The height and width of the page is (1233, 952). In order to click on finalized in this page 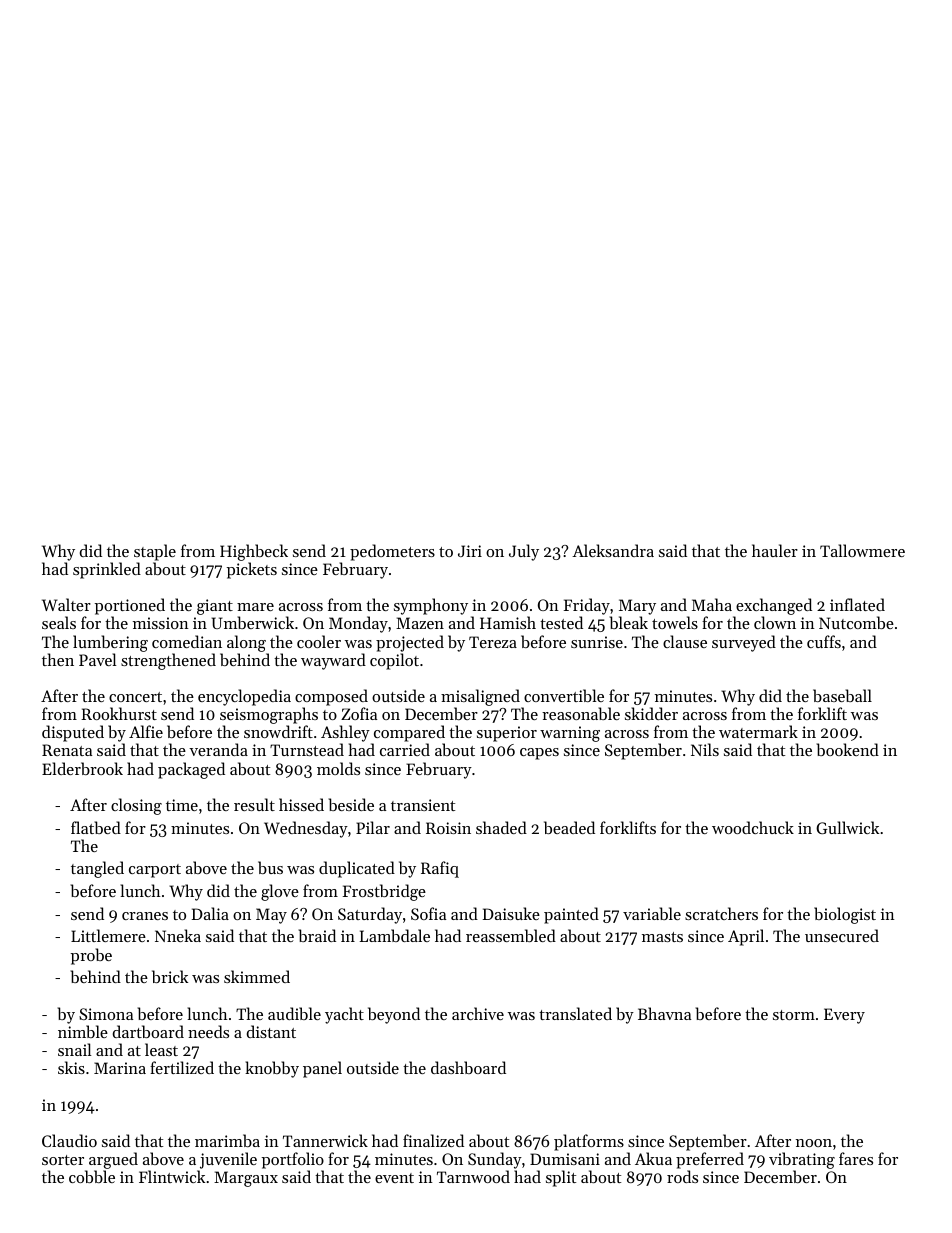, I will do `click(433, 1140)`.
